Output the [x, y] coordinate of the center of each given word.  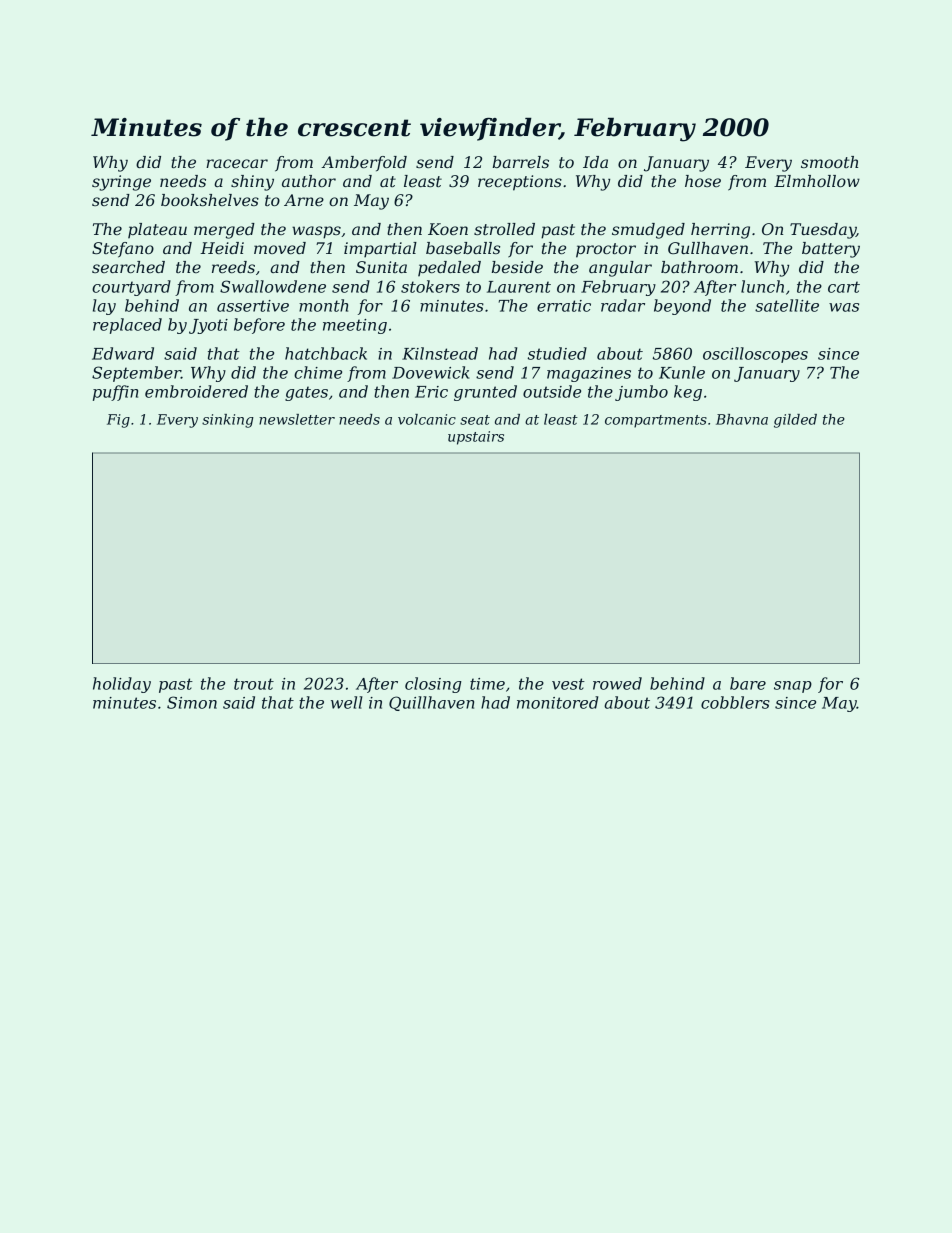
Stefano [123, 250]
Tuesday [823, 231]
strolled [504, 229]
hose [703, 181]
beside [517, 267]
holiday [122, 685]
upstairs [476, 438]
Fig [118, 421]
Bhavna [742, 419]
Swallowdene [273, 286]
